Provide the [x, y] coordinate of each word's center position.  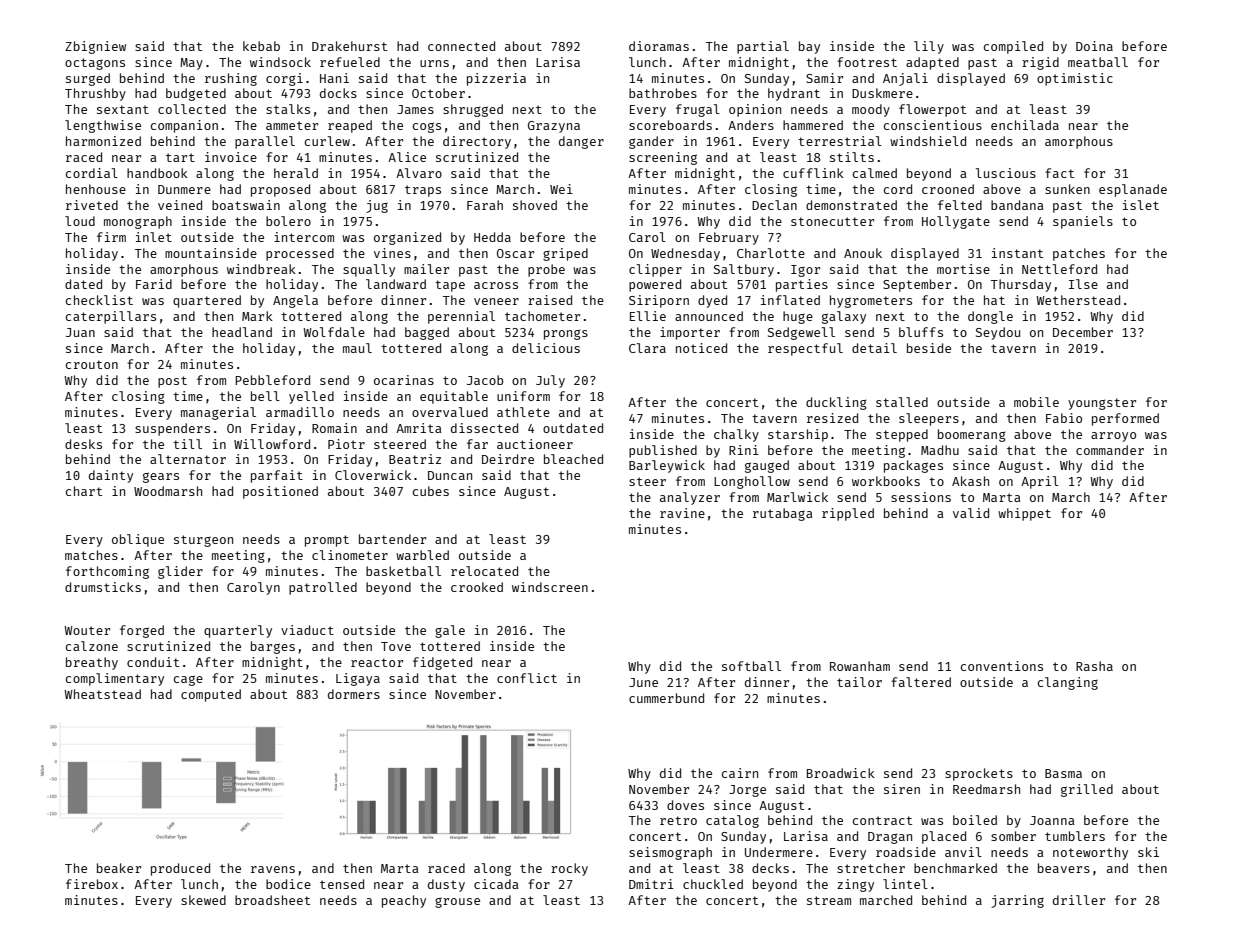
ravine [682, 513]
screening [663, 158]
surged [88, 79]
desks [83, 444]
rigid [1040, 63]
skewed [203, 900]
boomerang [972, 435]
